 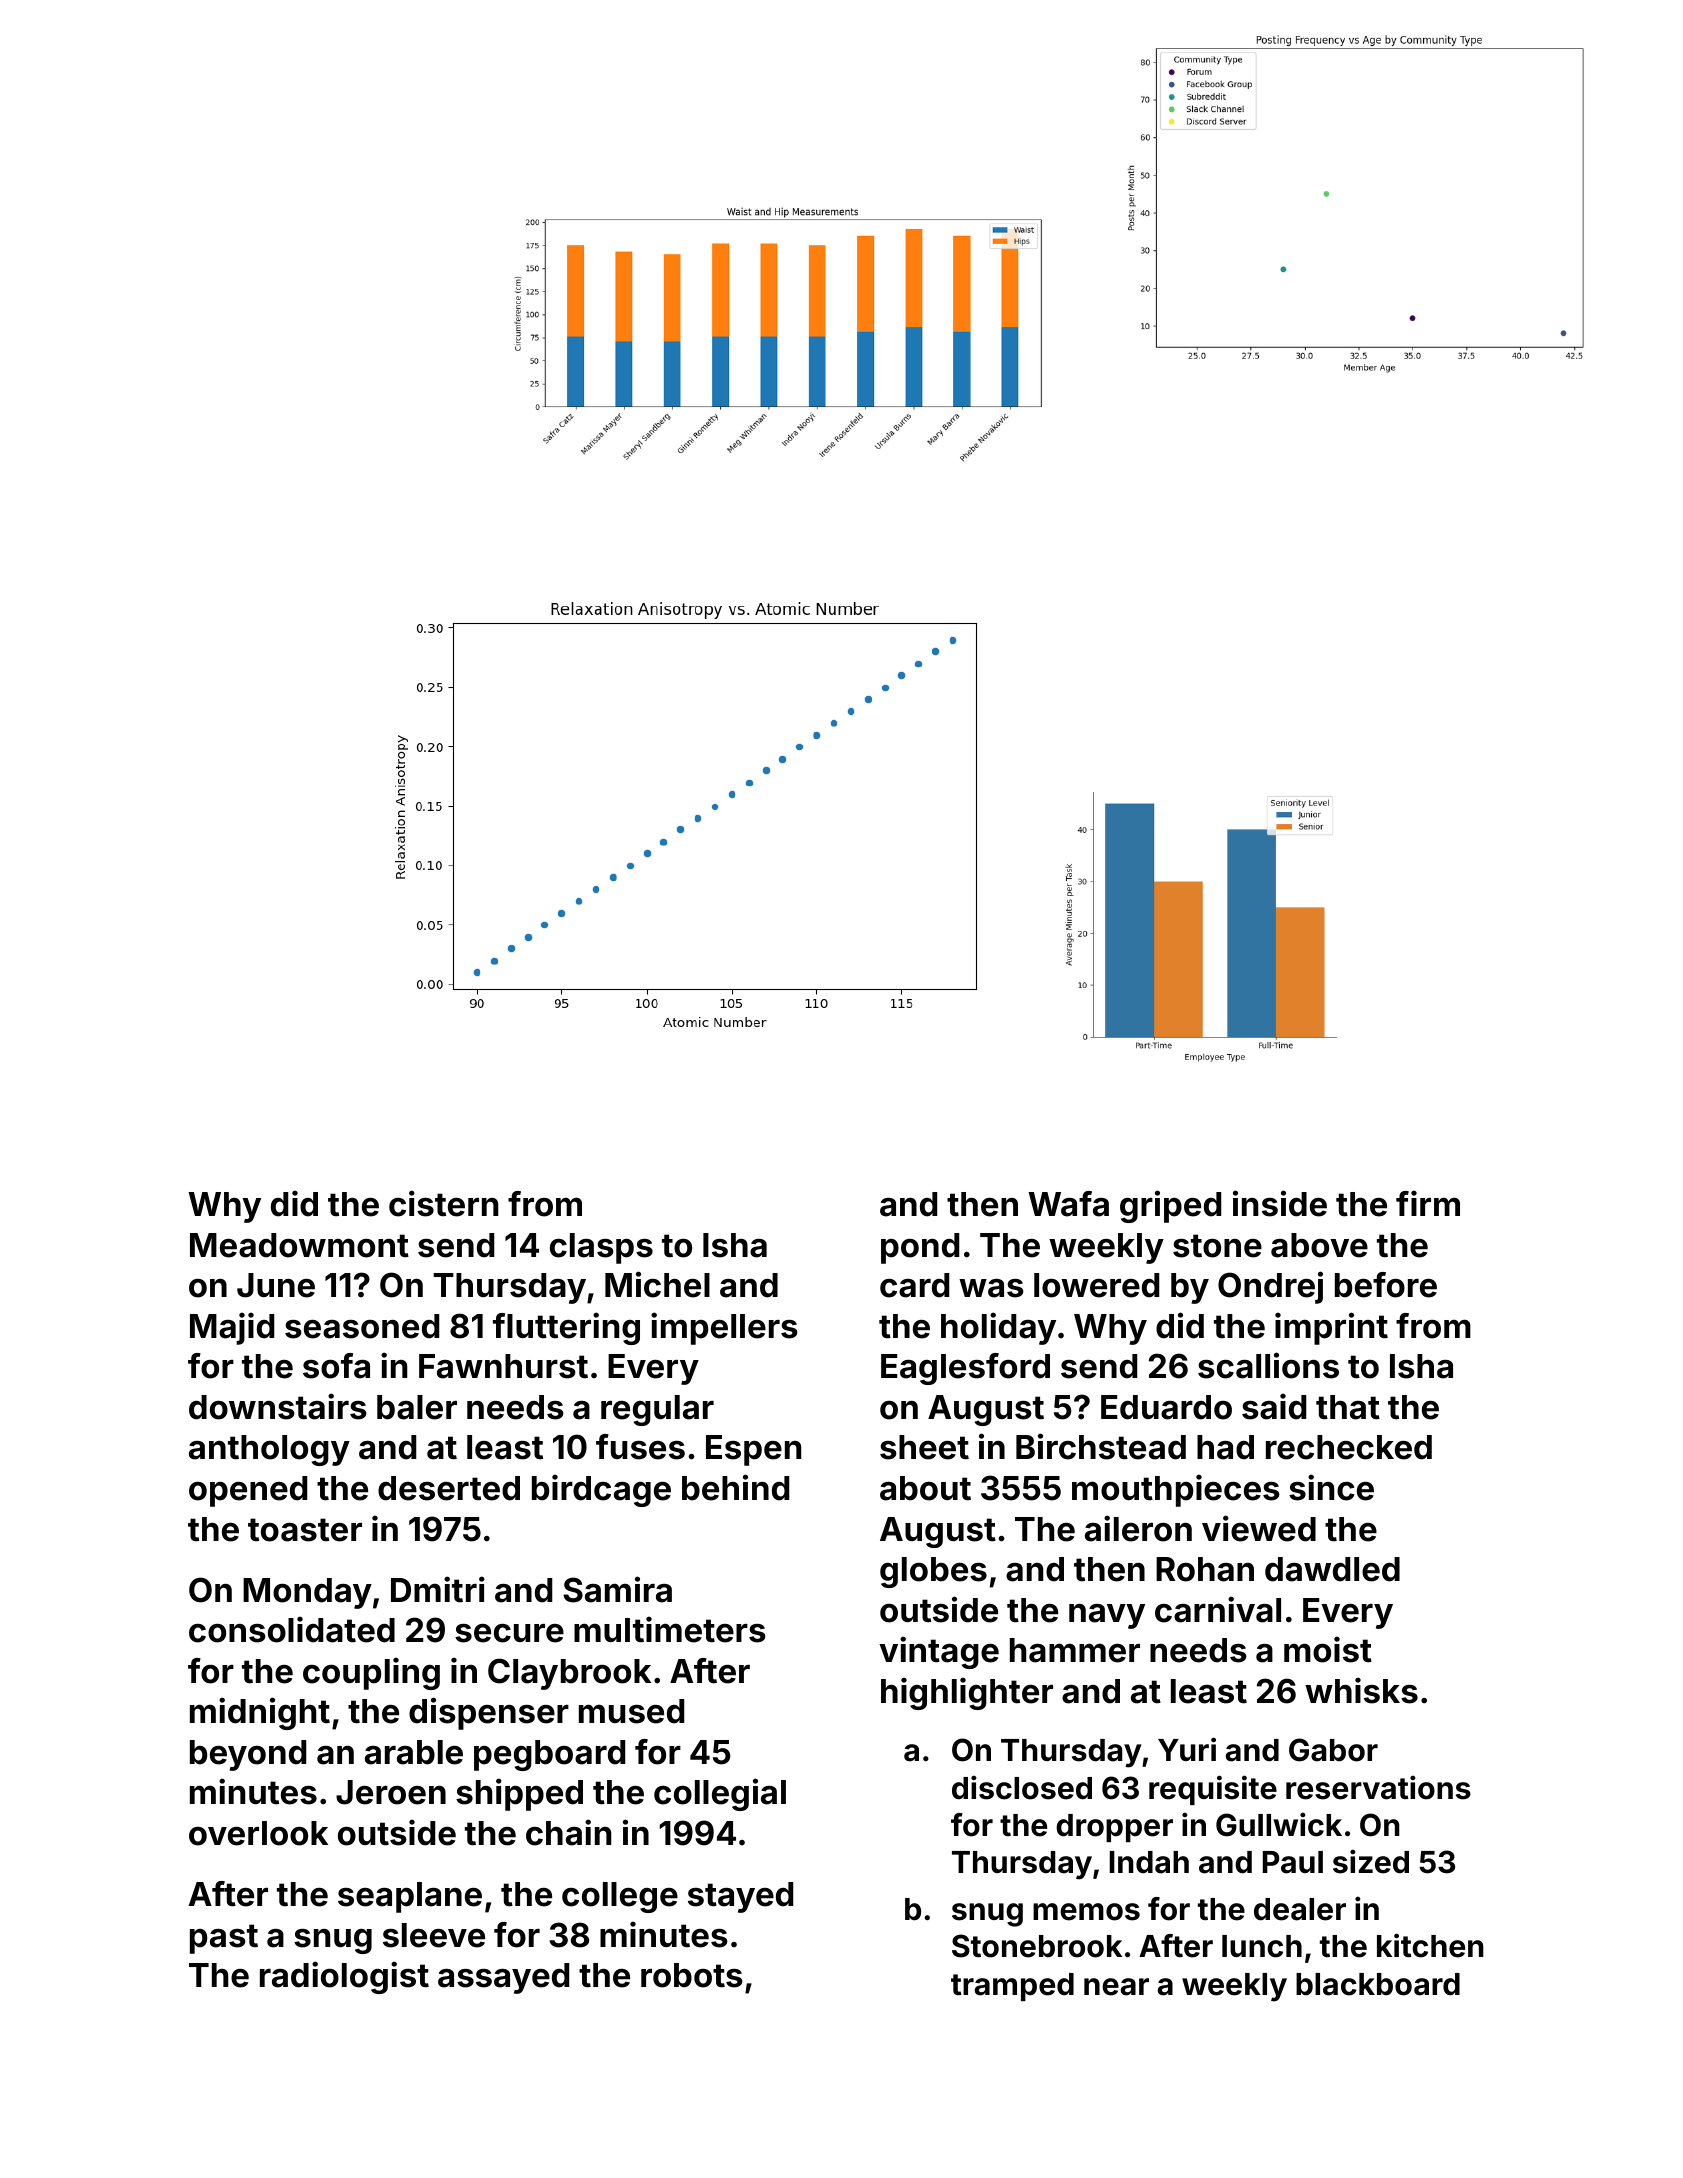 What do you see at coordinates (914, 1285) in the screenshot?
I see `card` at bounding box center [914, 1285].
